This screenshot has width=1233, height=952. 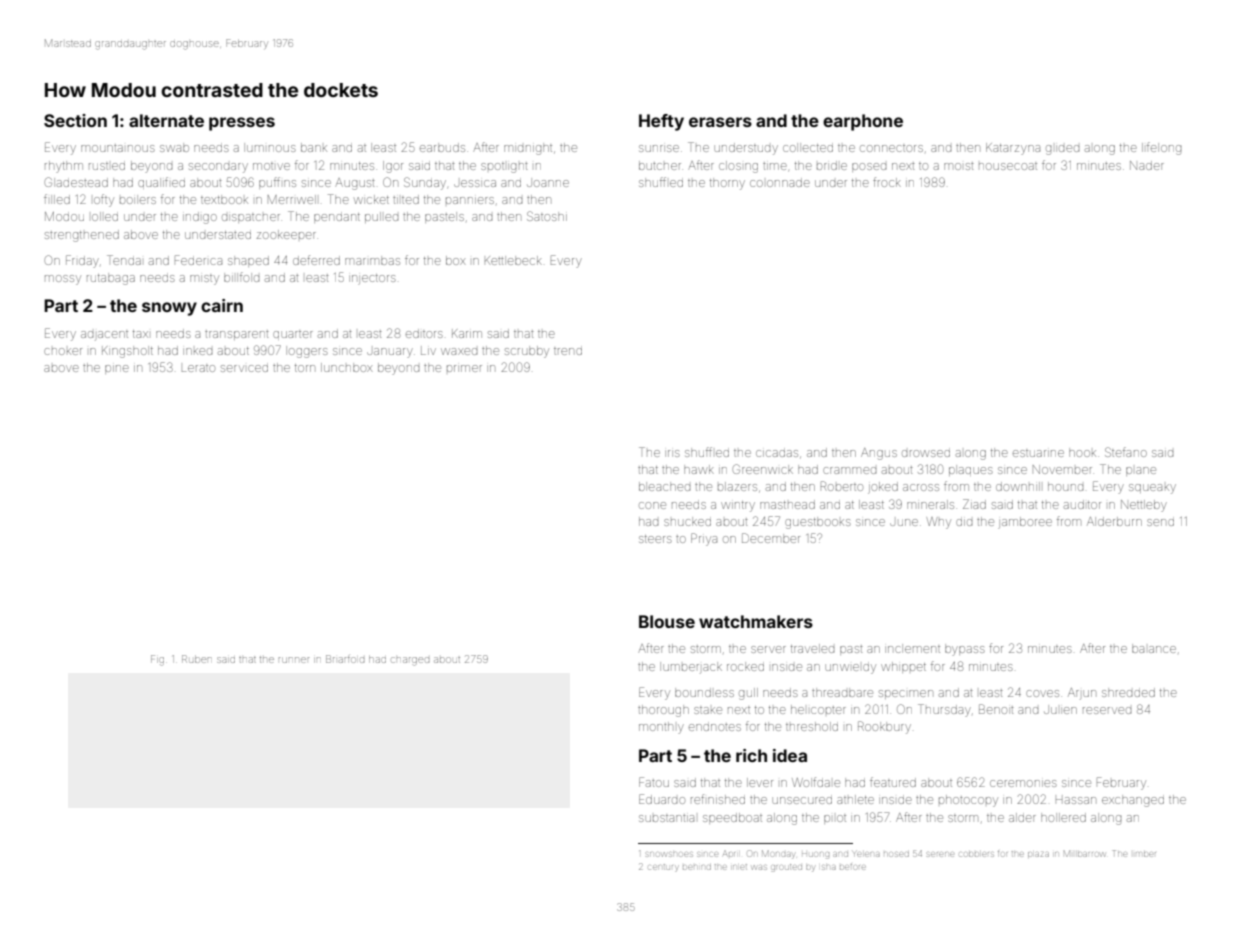 What do you see at coordinates (670, 854) in the screenshot?
I see `snowshoes` at bounding box center [670, 854].
